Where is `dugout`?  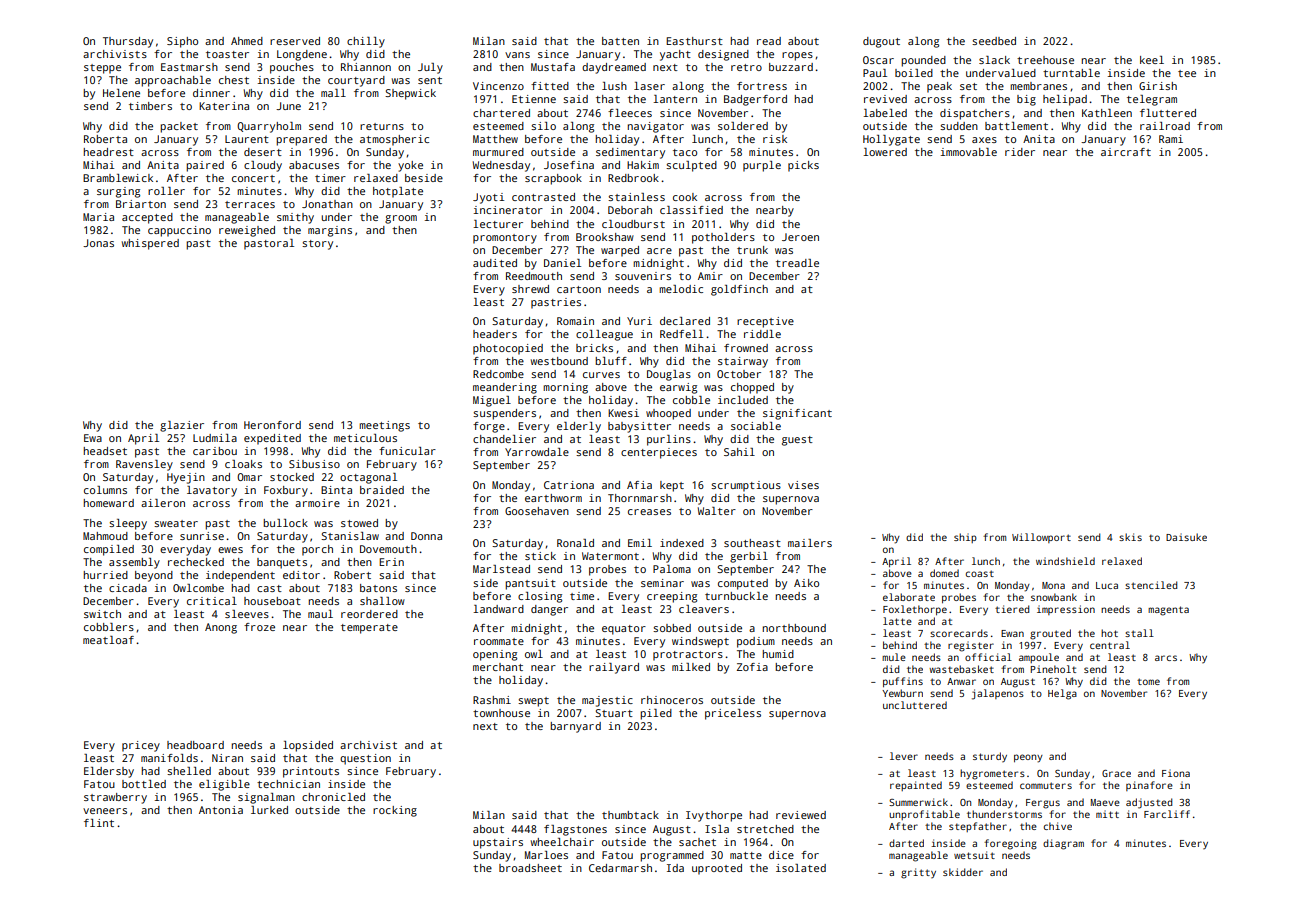 dugout is located at coordinates (881, 42).
